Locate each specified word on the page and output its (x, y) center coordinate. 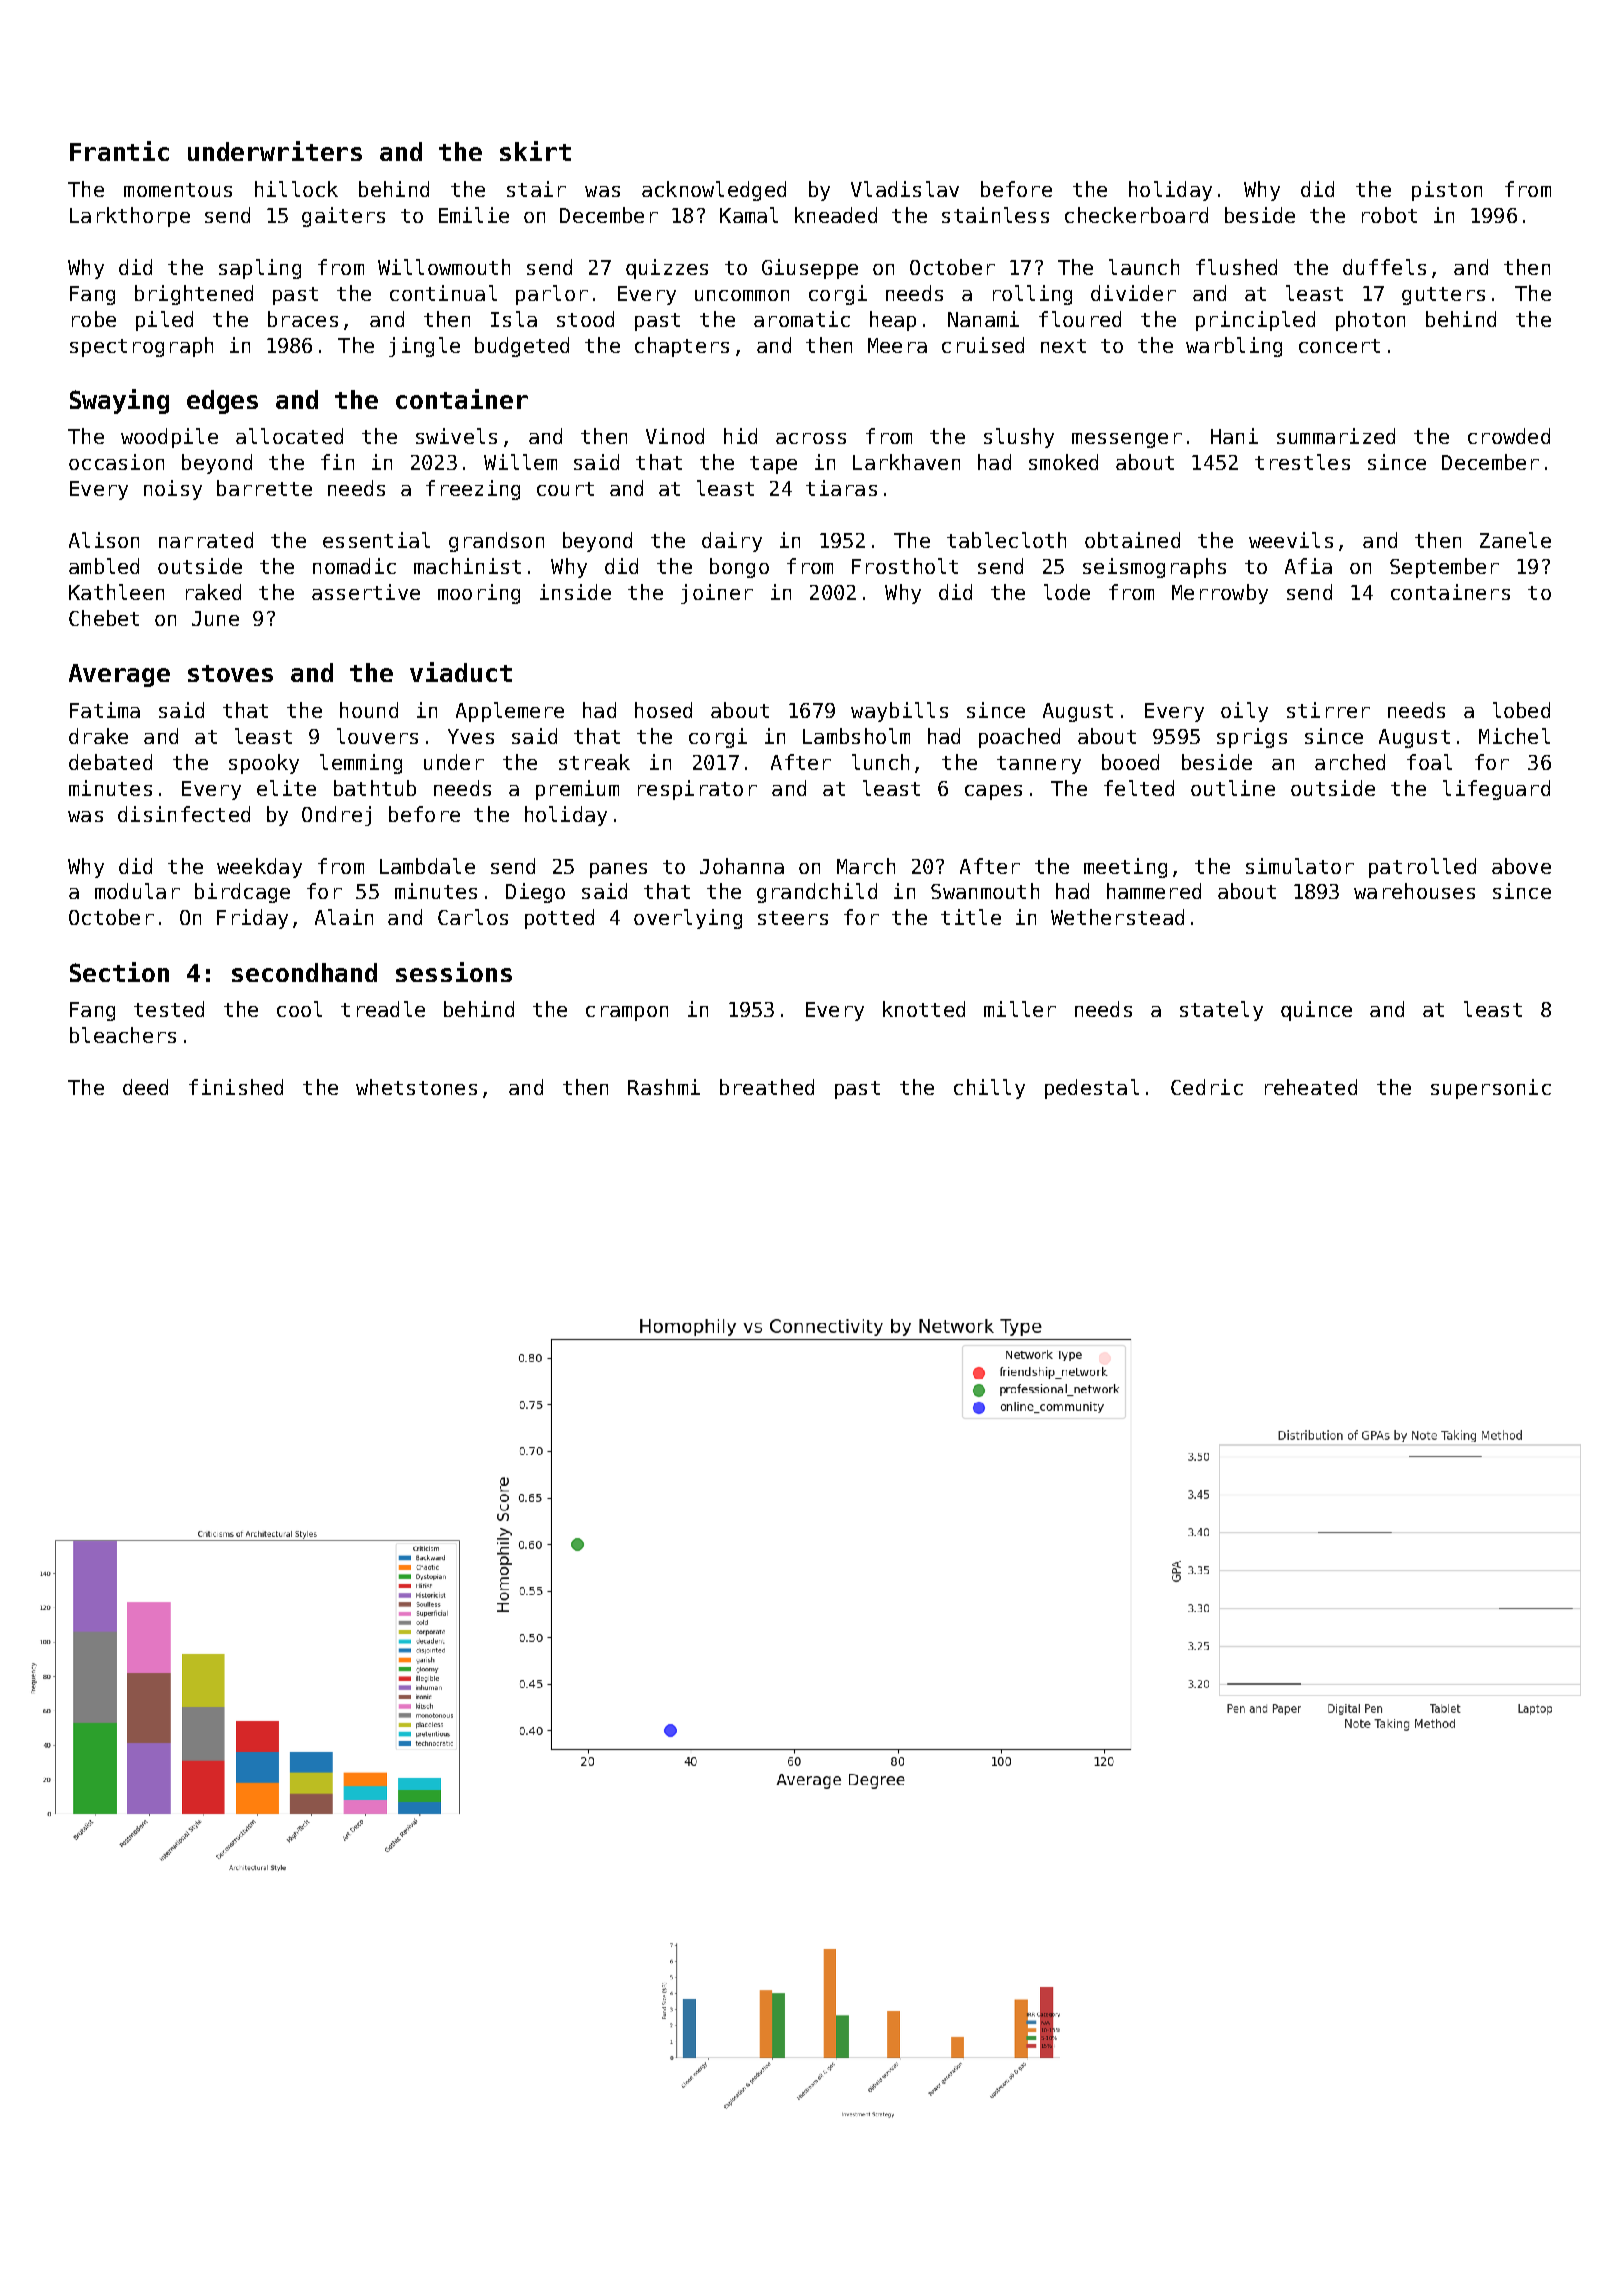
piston (1447, 191)
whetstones (416, 1087)
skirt (535, 151)
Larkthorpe (130, 217)
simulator (1300, 866)
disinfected (184, 814)
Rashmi (664, 1087)
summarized (1336, 436)
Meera (897, 345)
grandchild (817, 893)
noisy (173, 490)
